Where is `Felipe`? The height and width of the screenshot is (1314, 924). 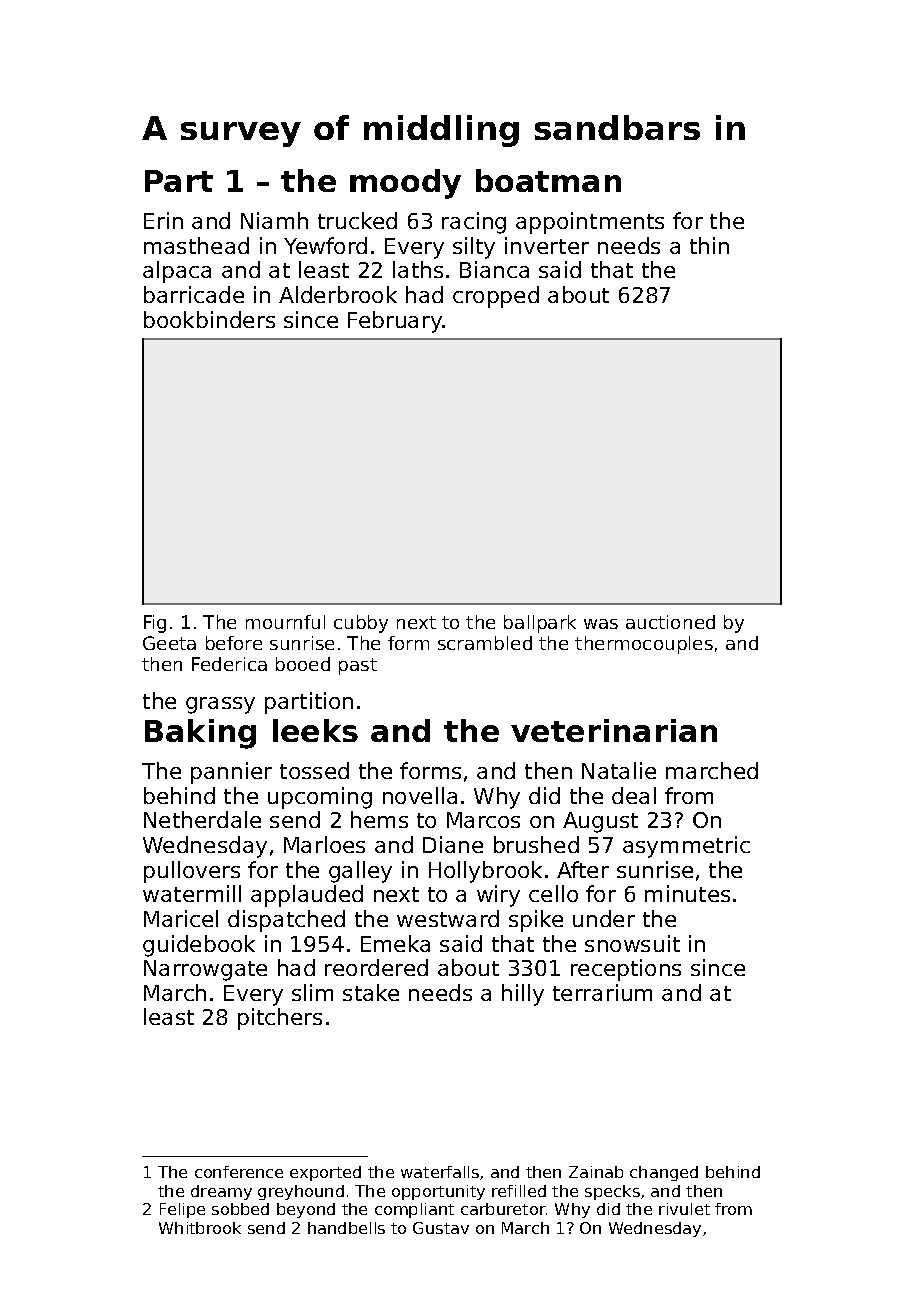
Felipe is located at coordinates (182, 1210).
